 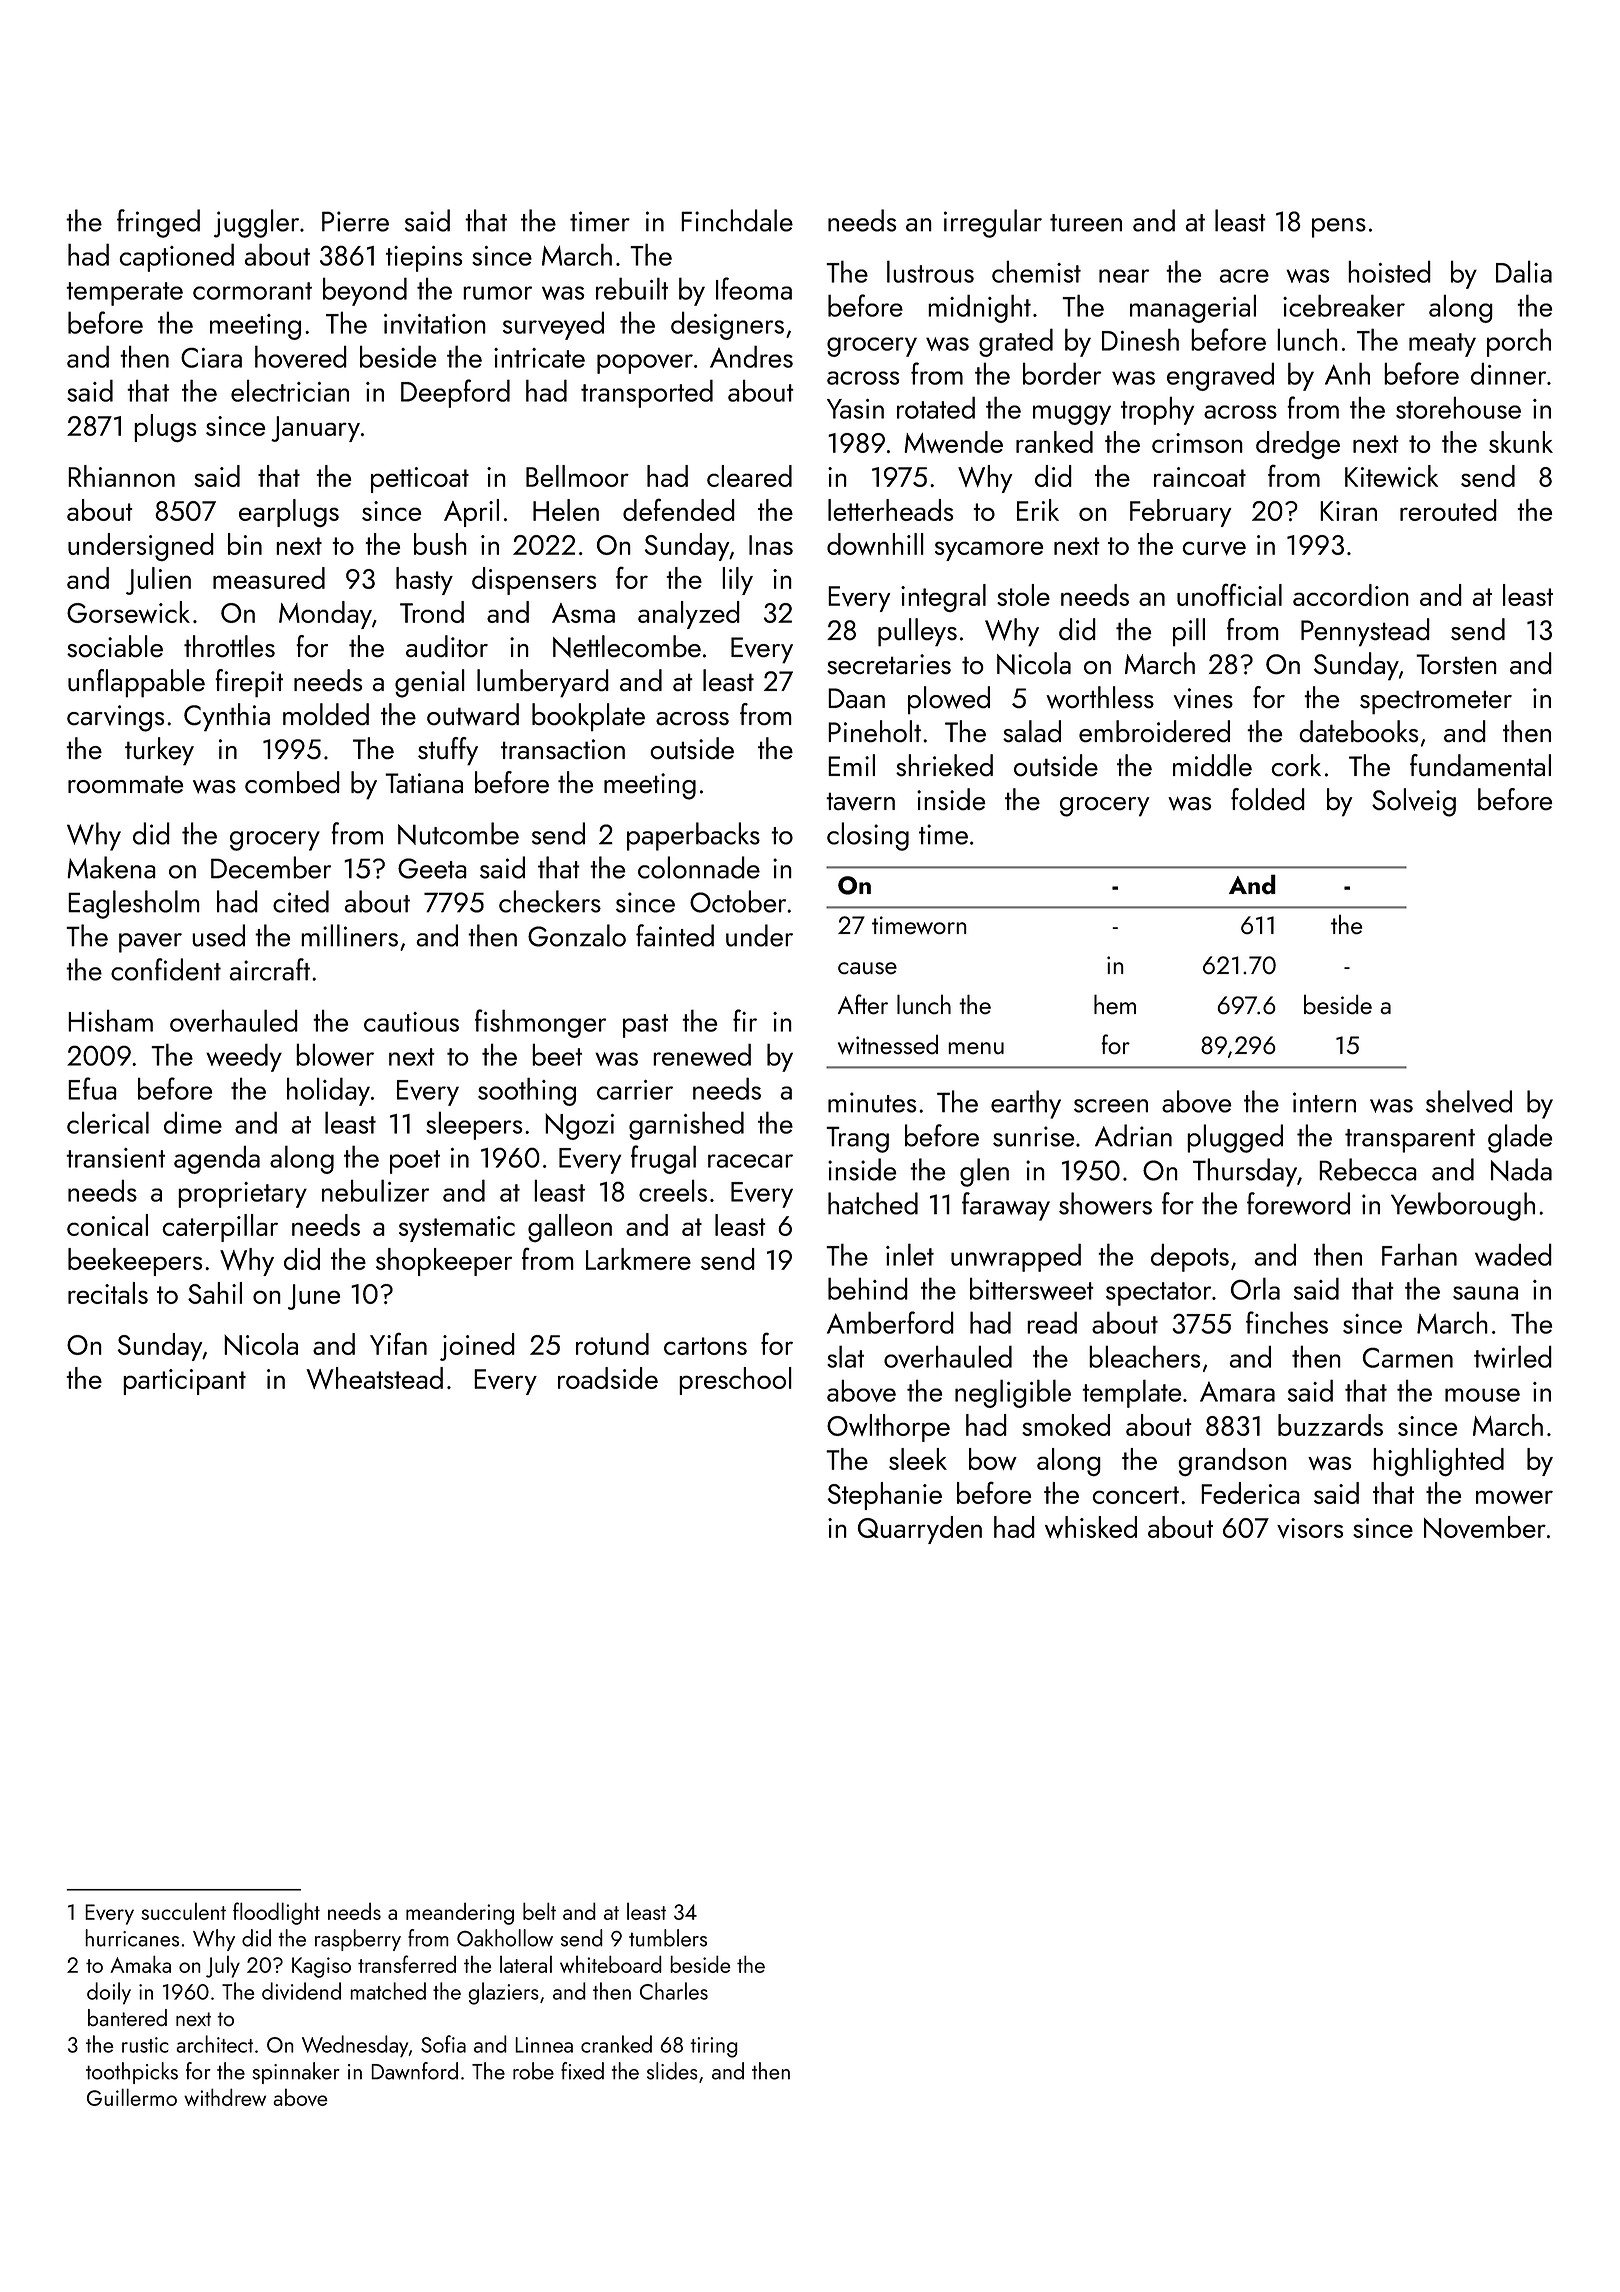 I want to click on fringed, so click(x=158, y=223).
